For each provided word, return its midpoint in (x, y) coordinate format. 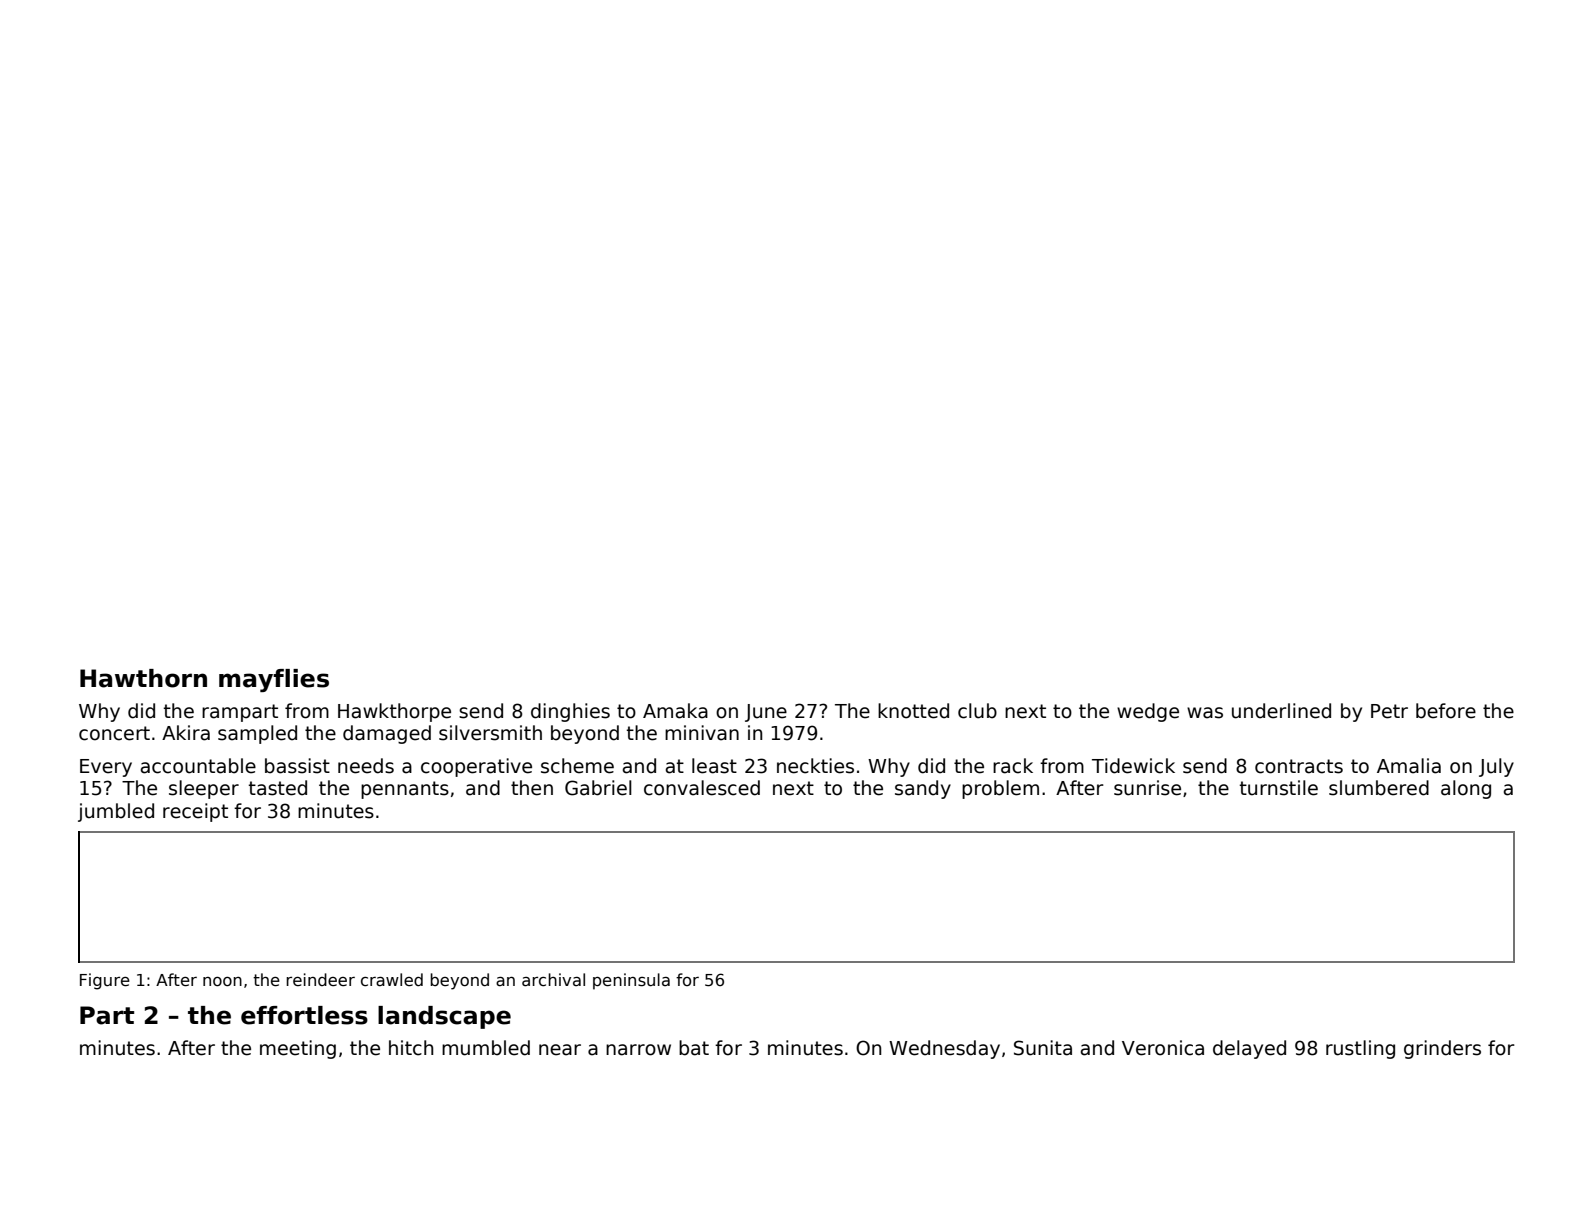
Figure (105, 981)
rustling (1360, 1049)
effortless (304, 1015)
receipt (195, 812)
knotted (913, 711)
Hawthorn (143, 678)
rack (1013, 766)
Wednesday (944, 1049)
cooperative (476, 767)
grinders (1442, 1049)
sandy (923, 789)
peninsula (631, 981)
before (1446, 711)
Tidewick (1133, 766)
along (1466, 789)
